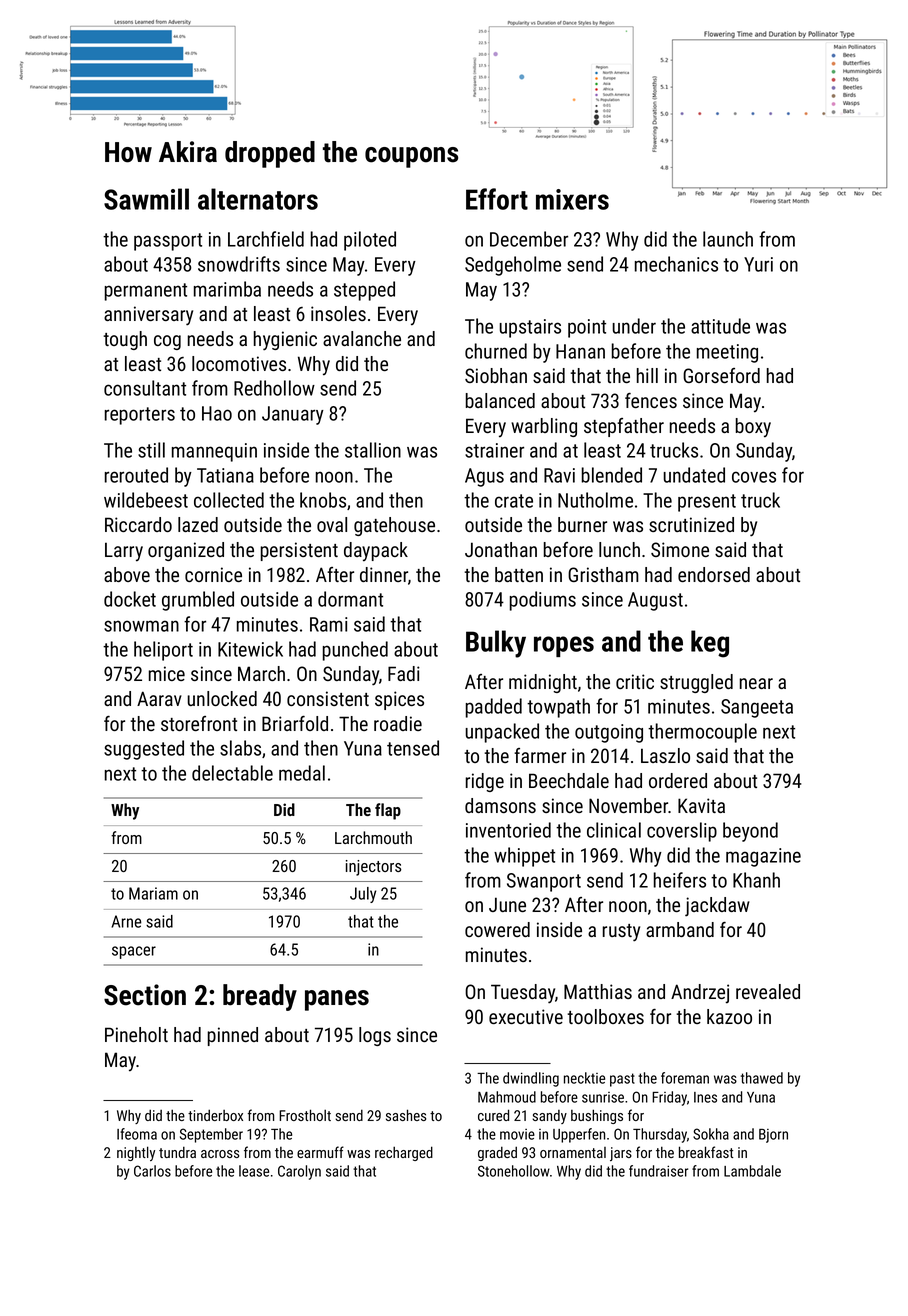  I want to click on crate, so click(514, 501).
